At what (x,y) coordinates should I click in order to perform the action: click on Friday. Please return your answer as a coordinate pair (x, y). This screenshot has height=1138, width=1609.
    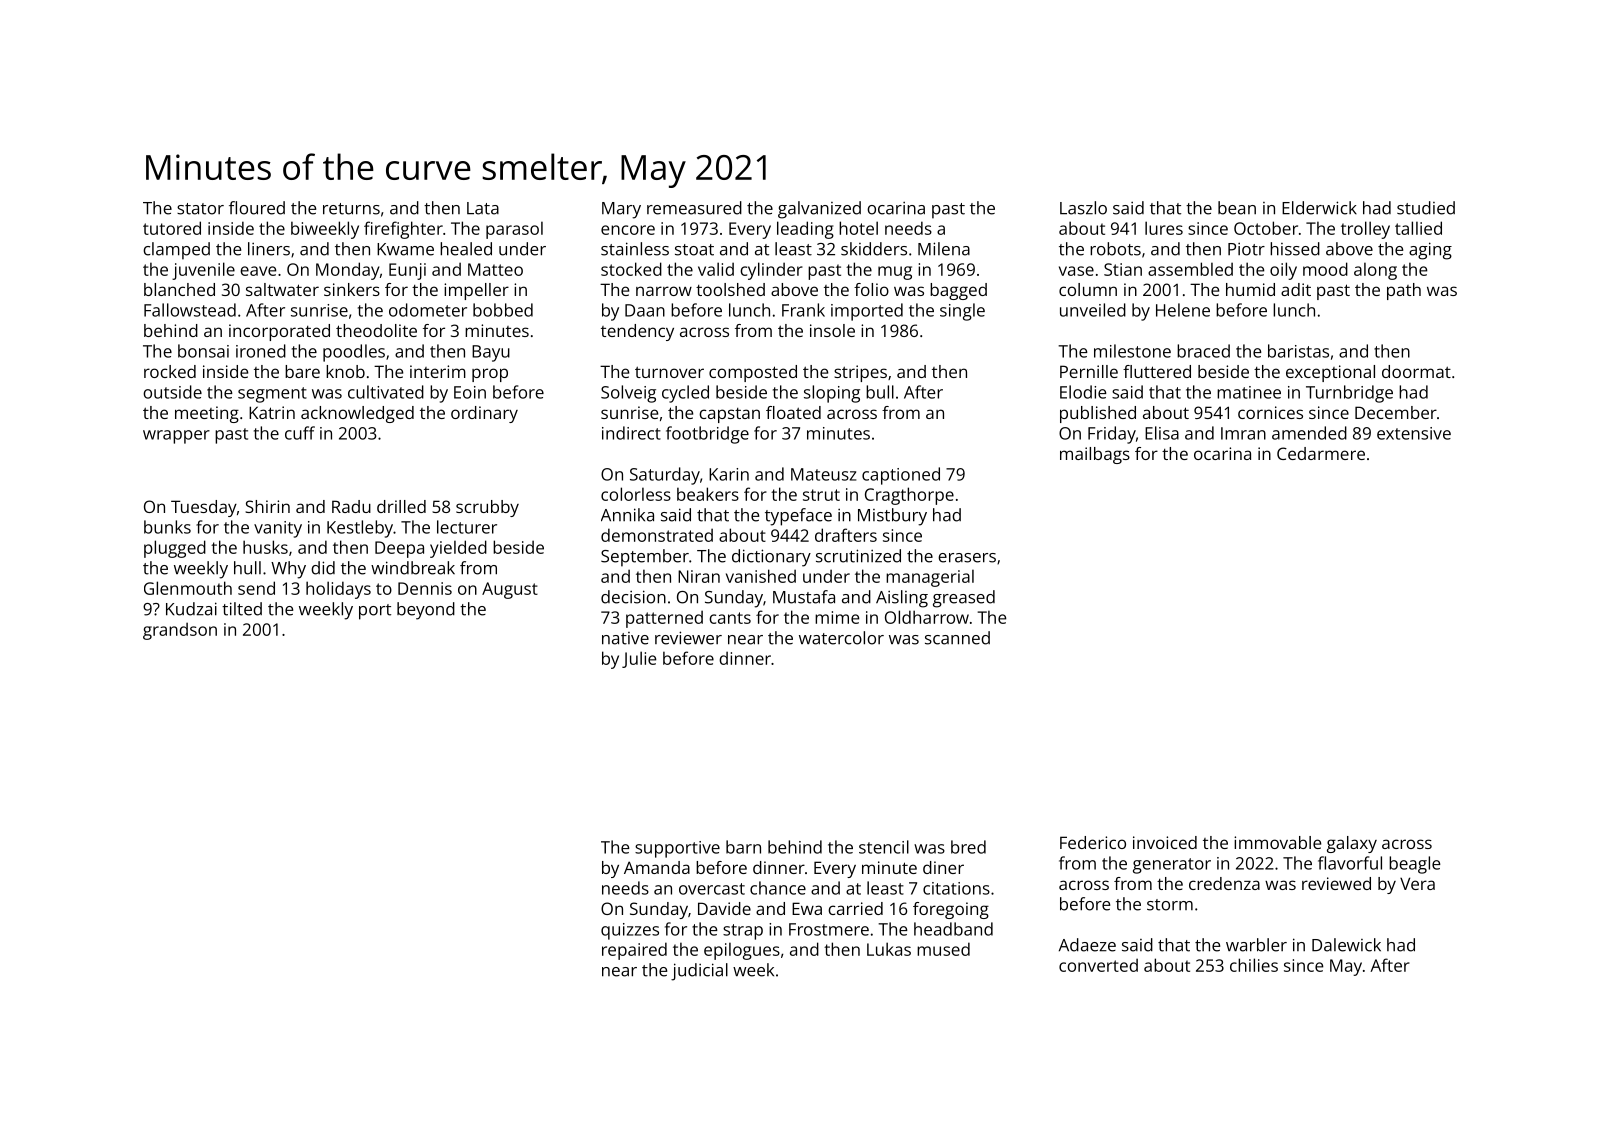
    Looking at the image, I should click on (1112, 435).
